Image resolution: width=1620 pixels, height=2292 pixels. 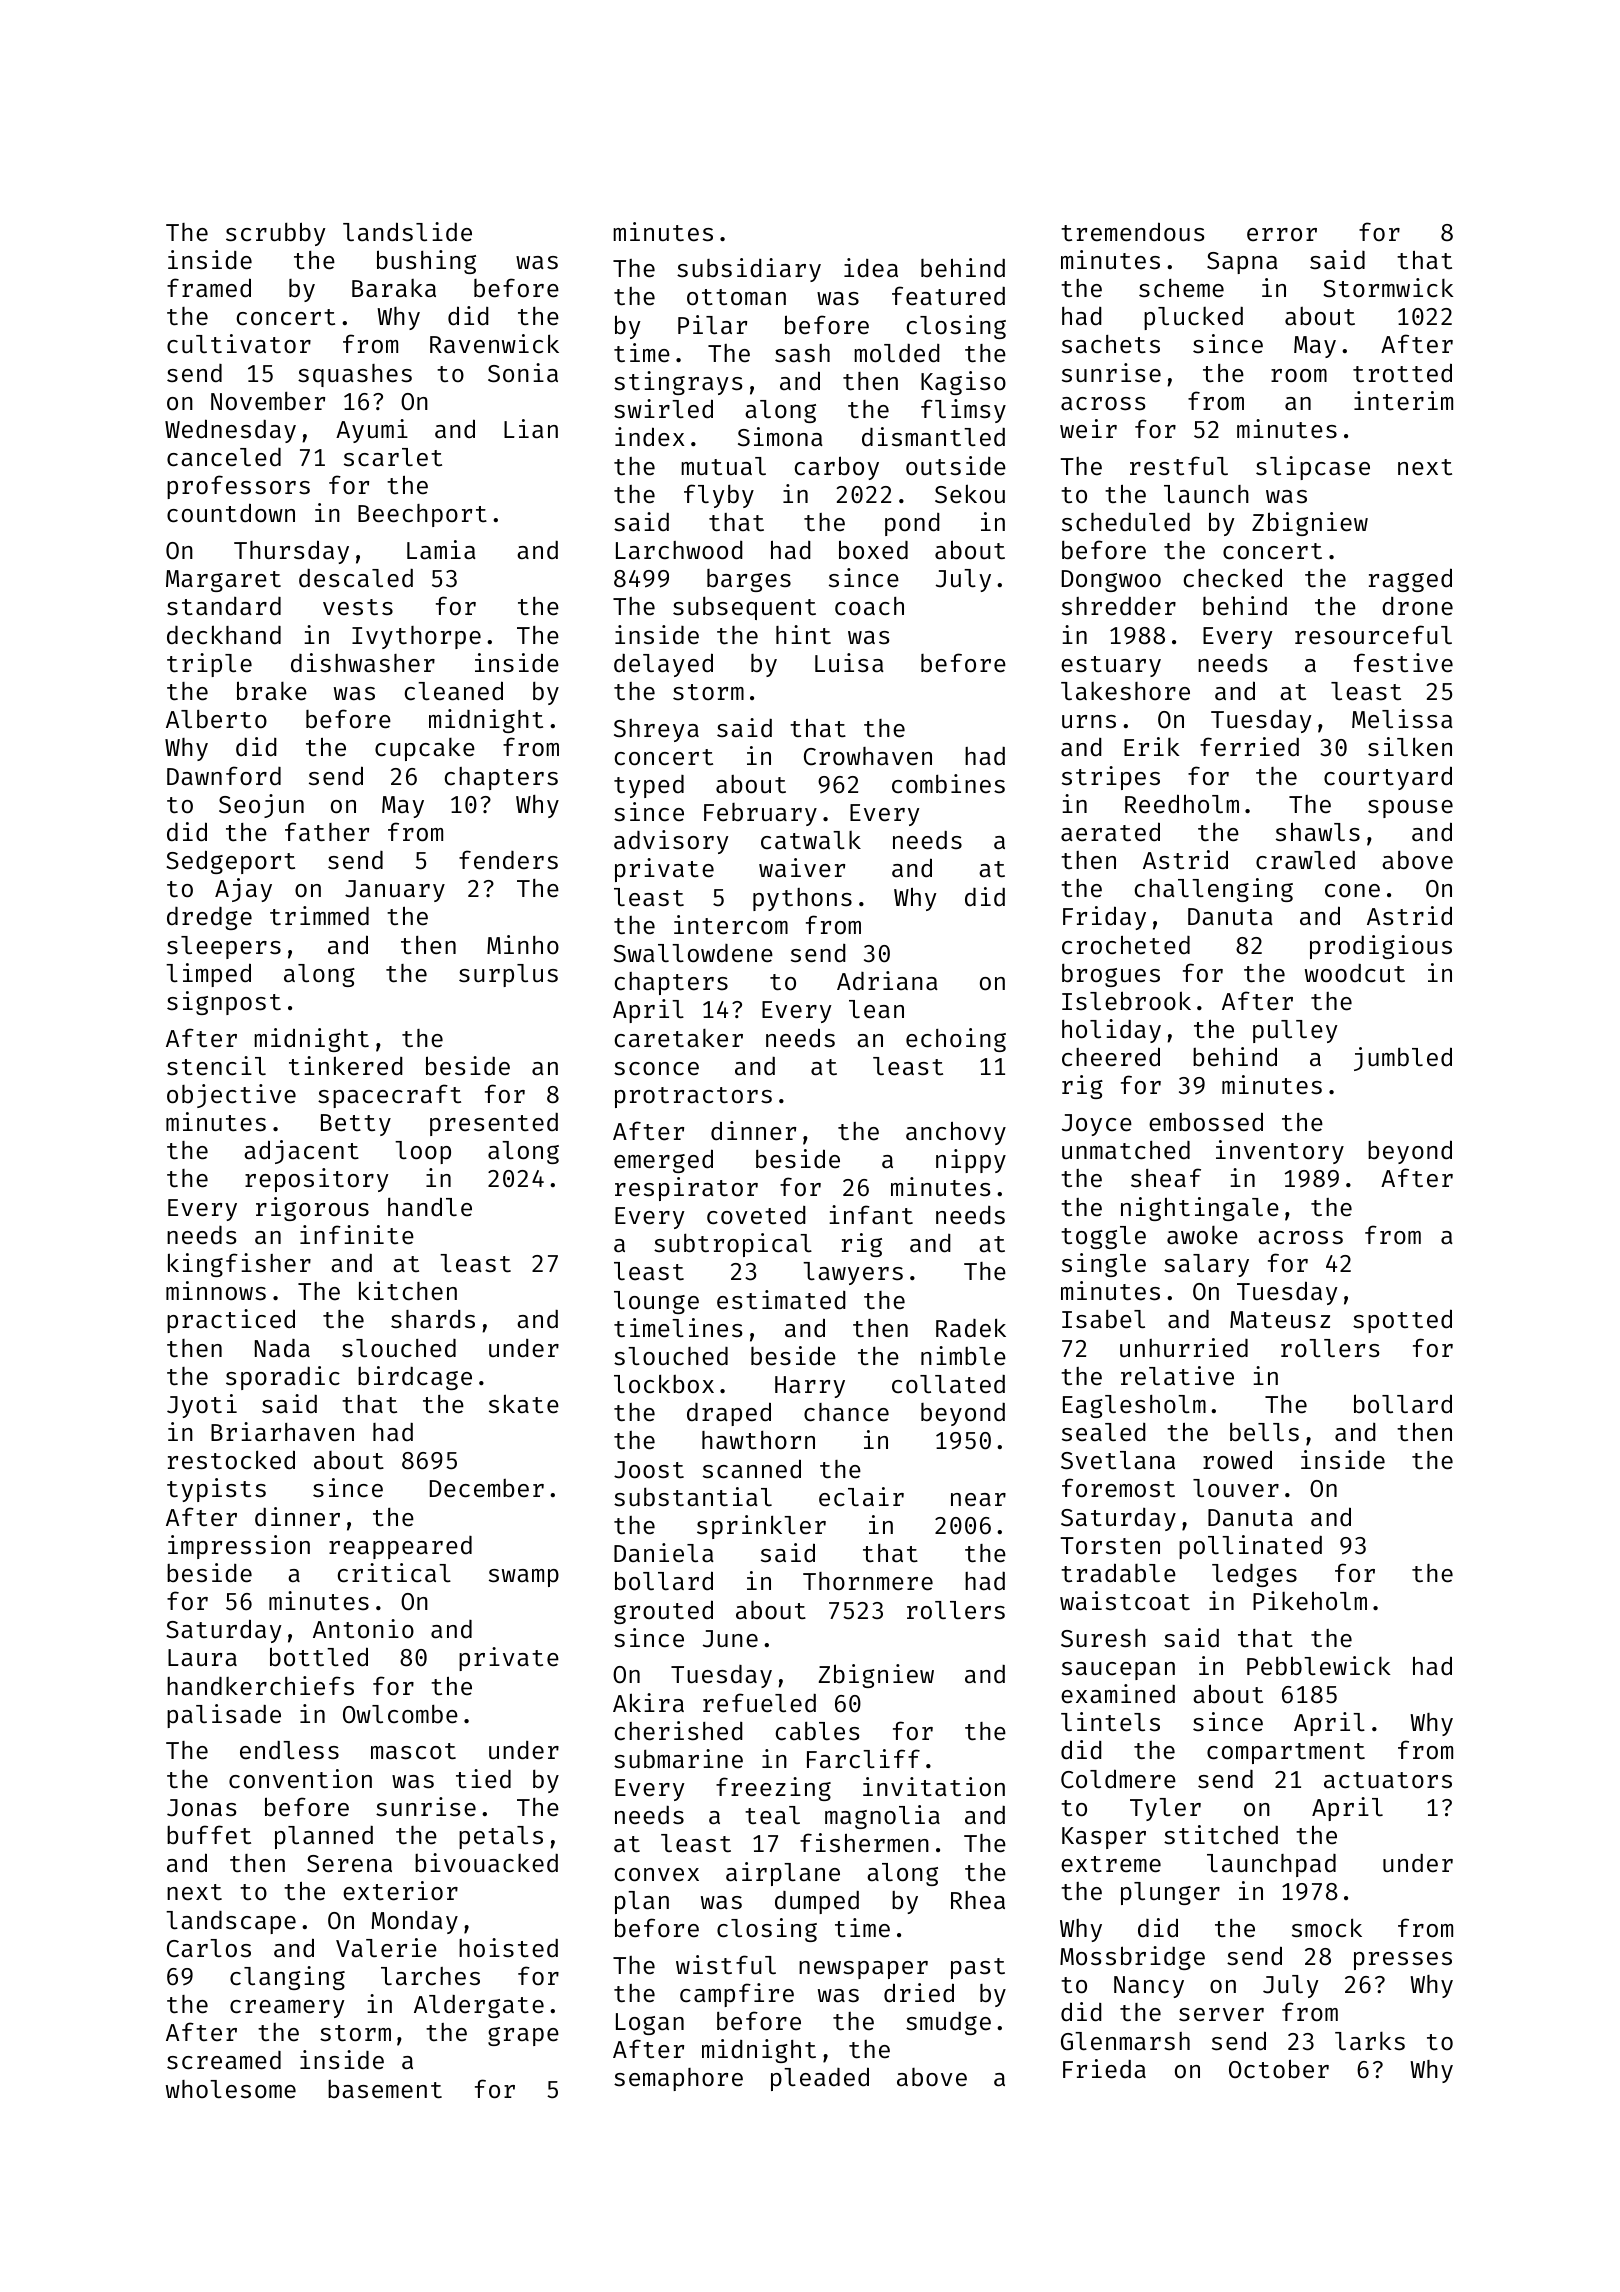 I want to click on subsidiary, so click(x=749, y=270).
